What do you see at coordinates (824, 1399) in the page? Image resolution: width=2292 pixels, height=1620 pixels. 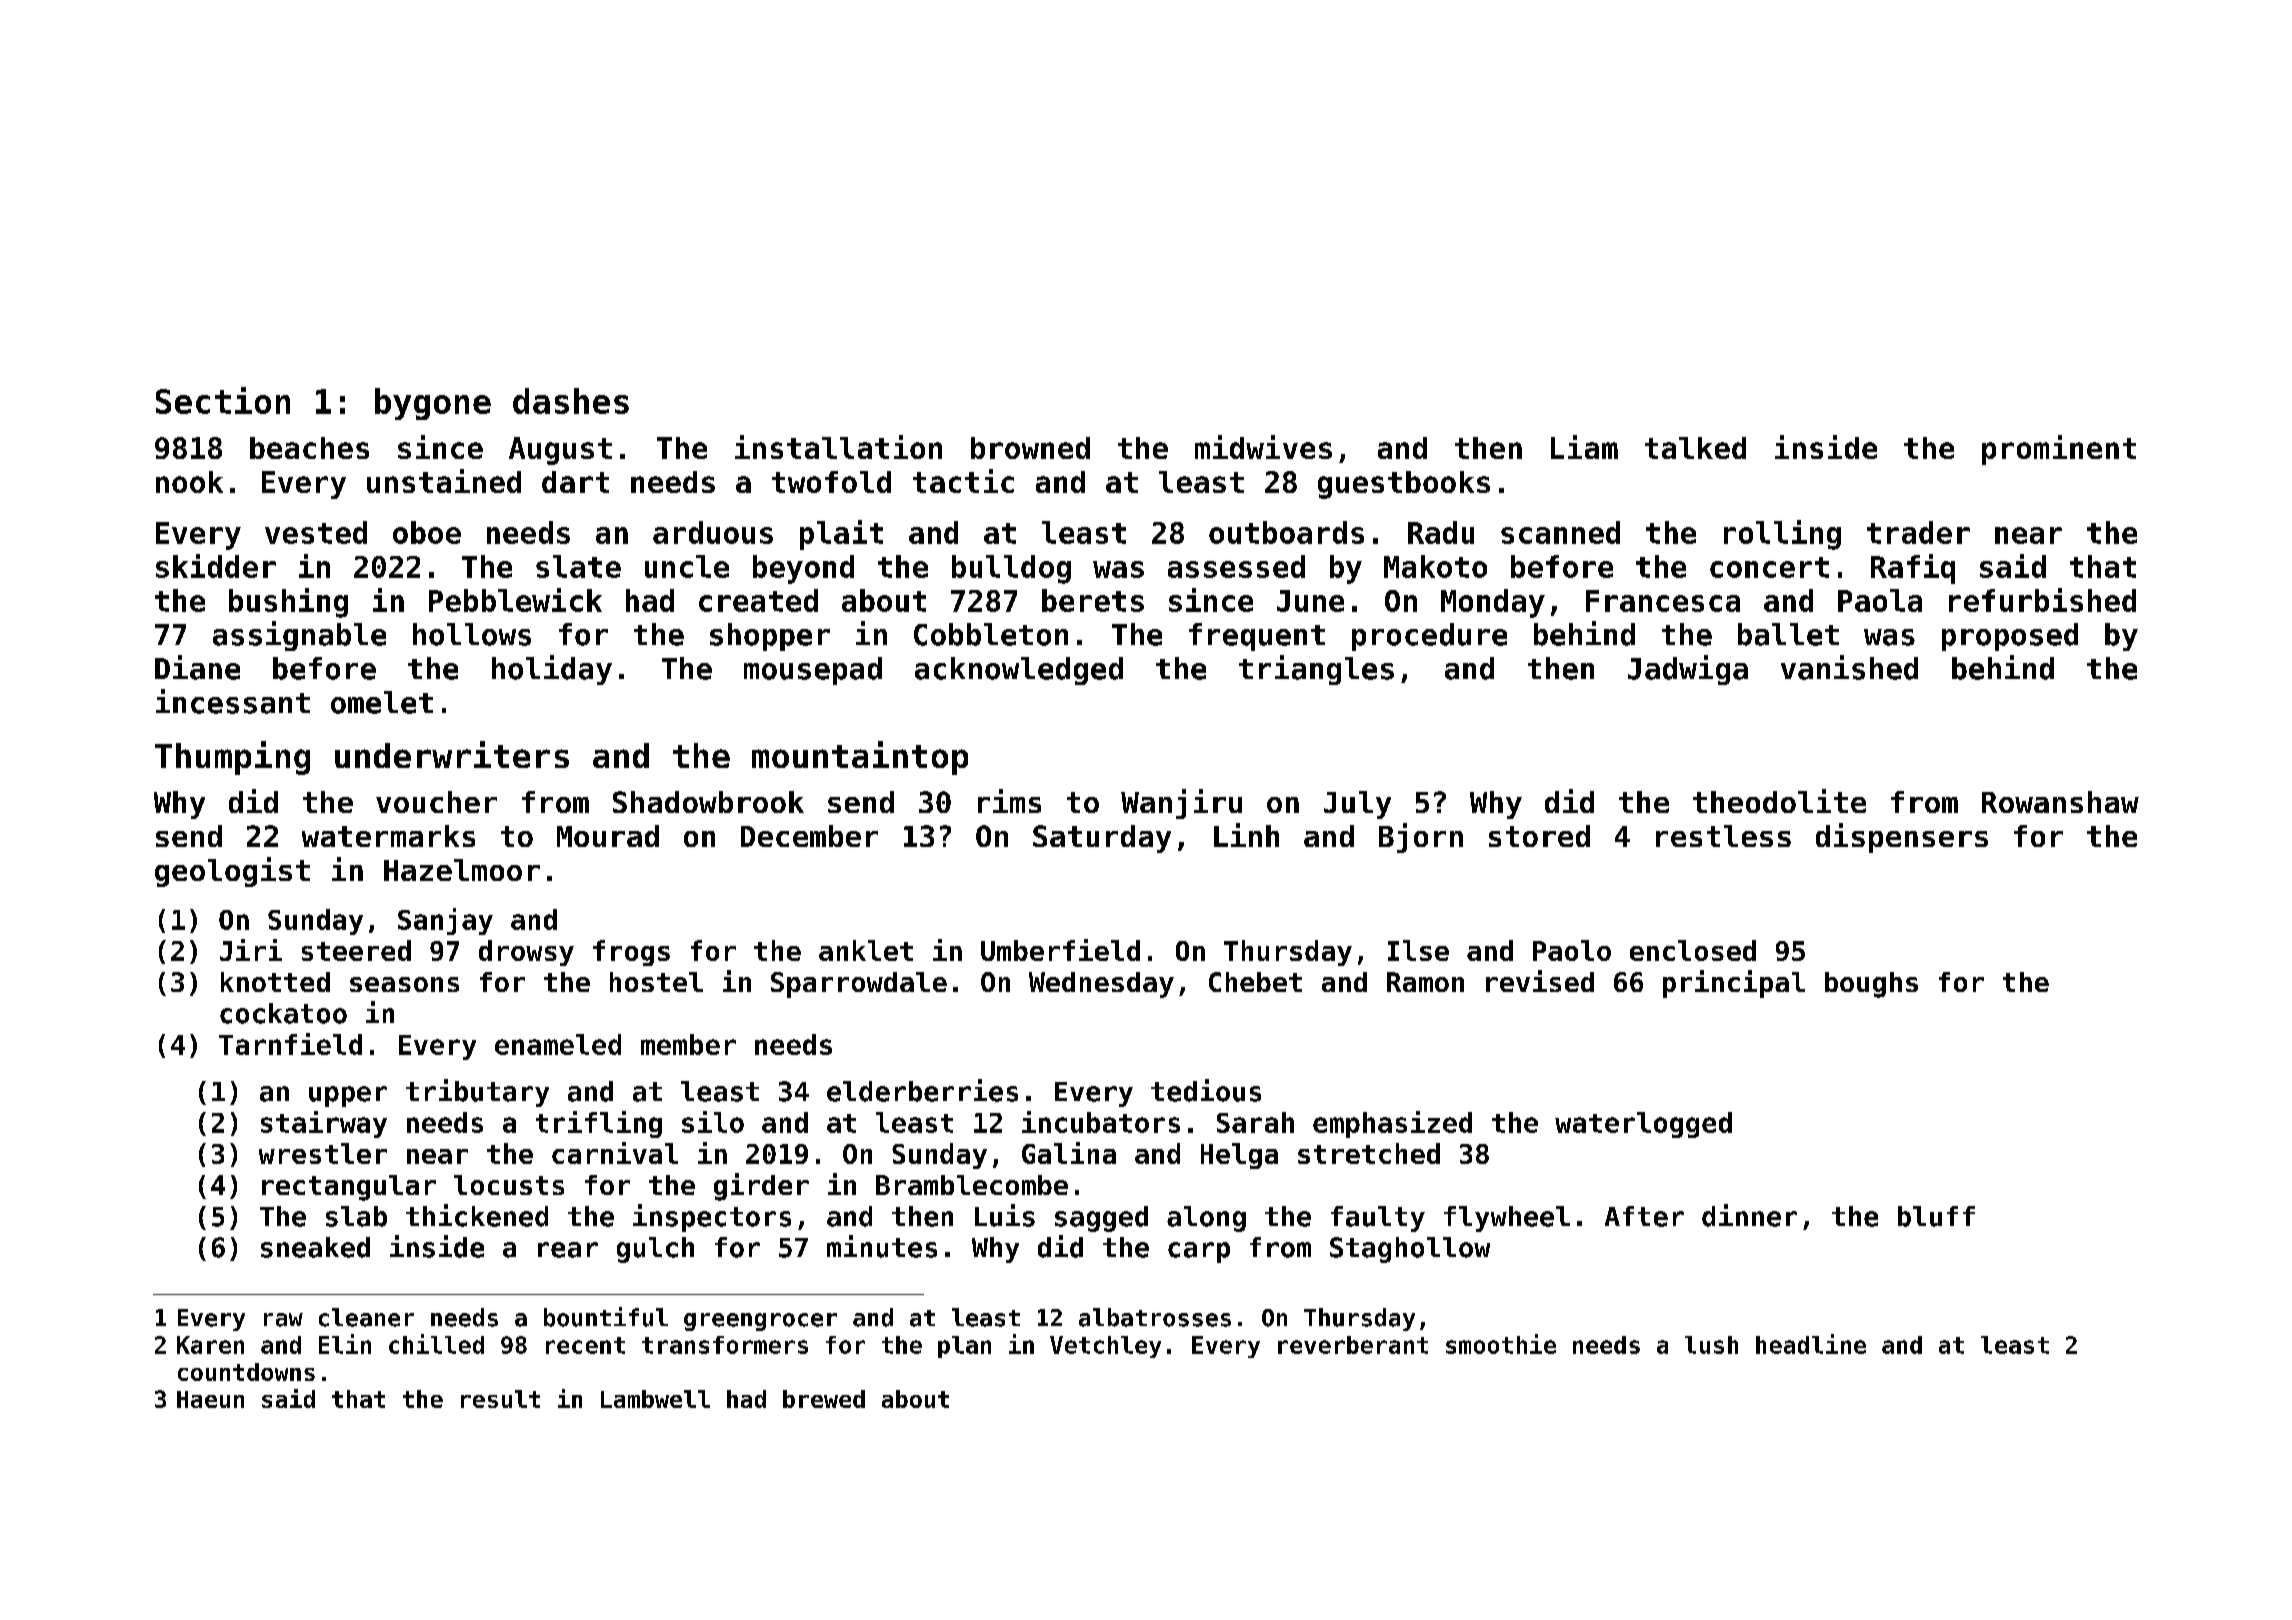 I see `brewed` at bounding box center [824, 1399].
